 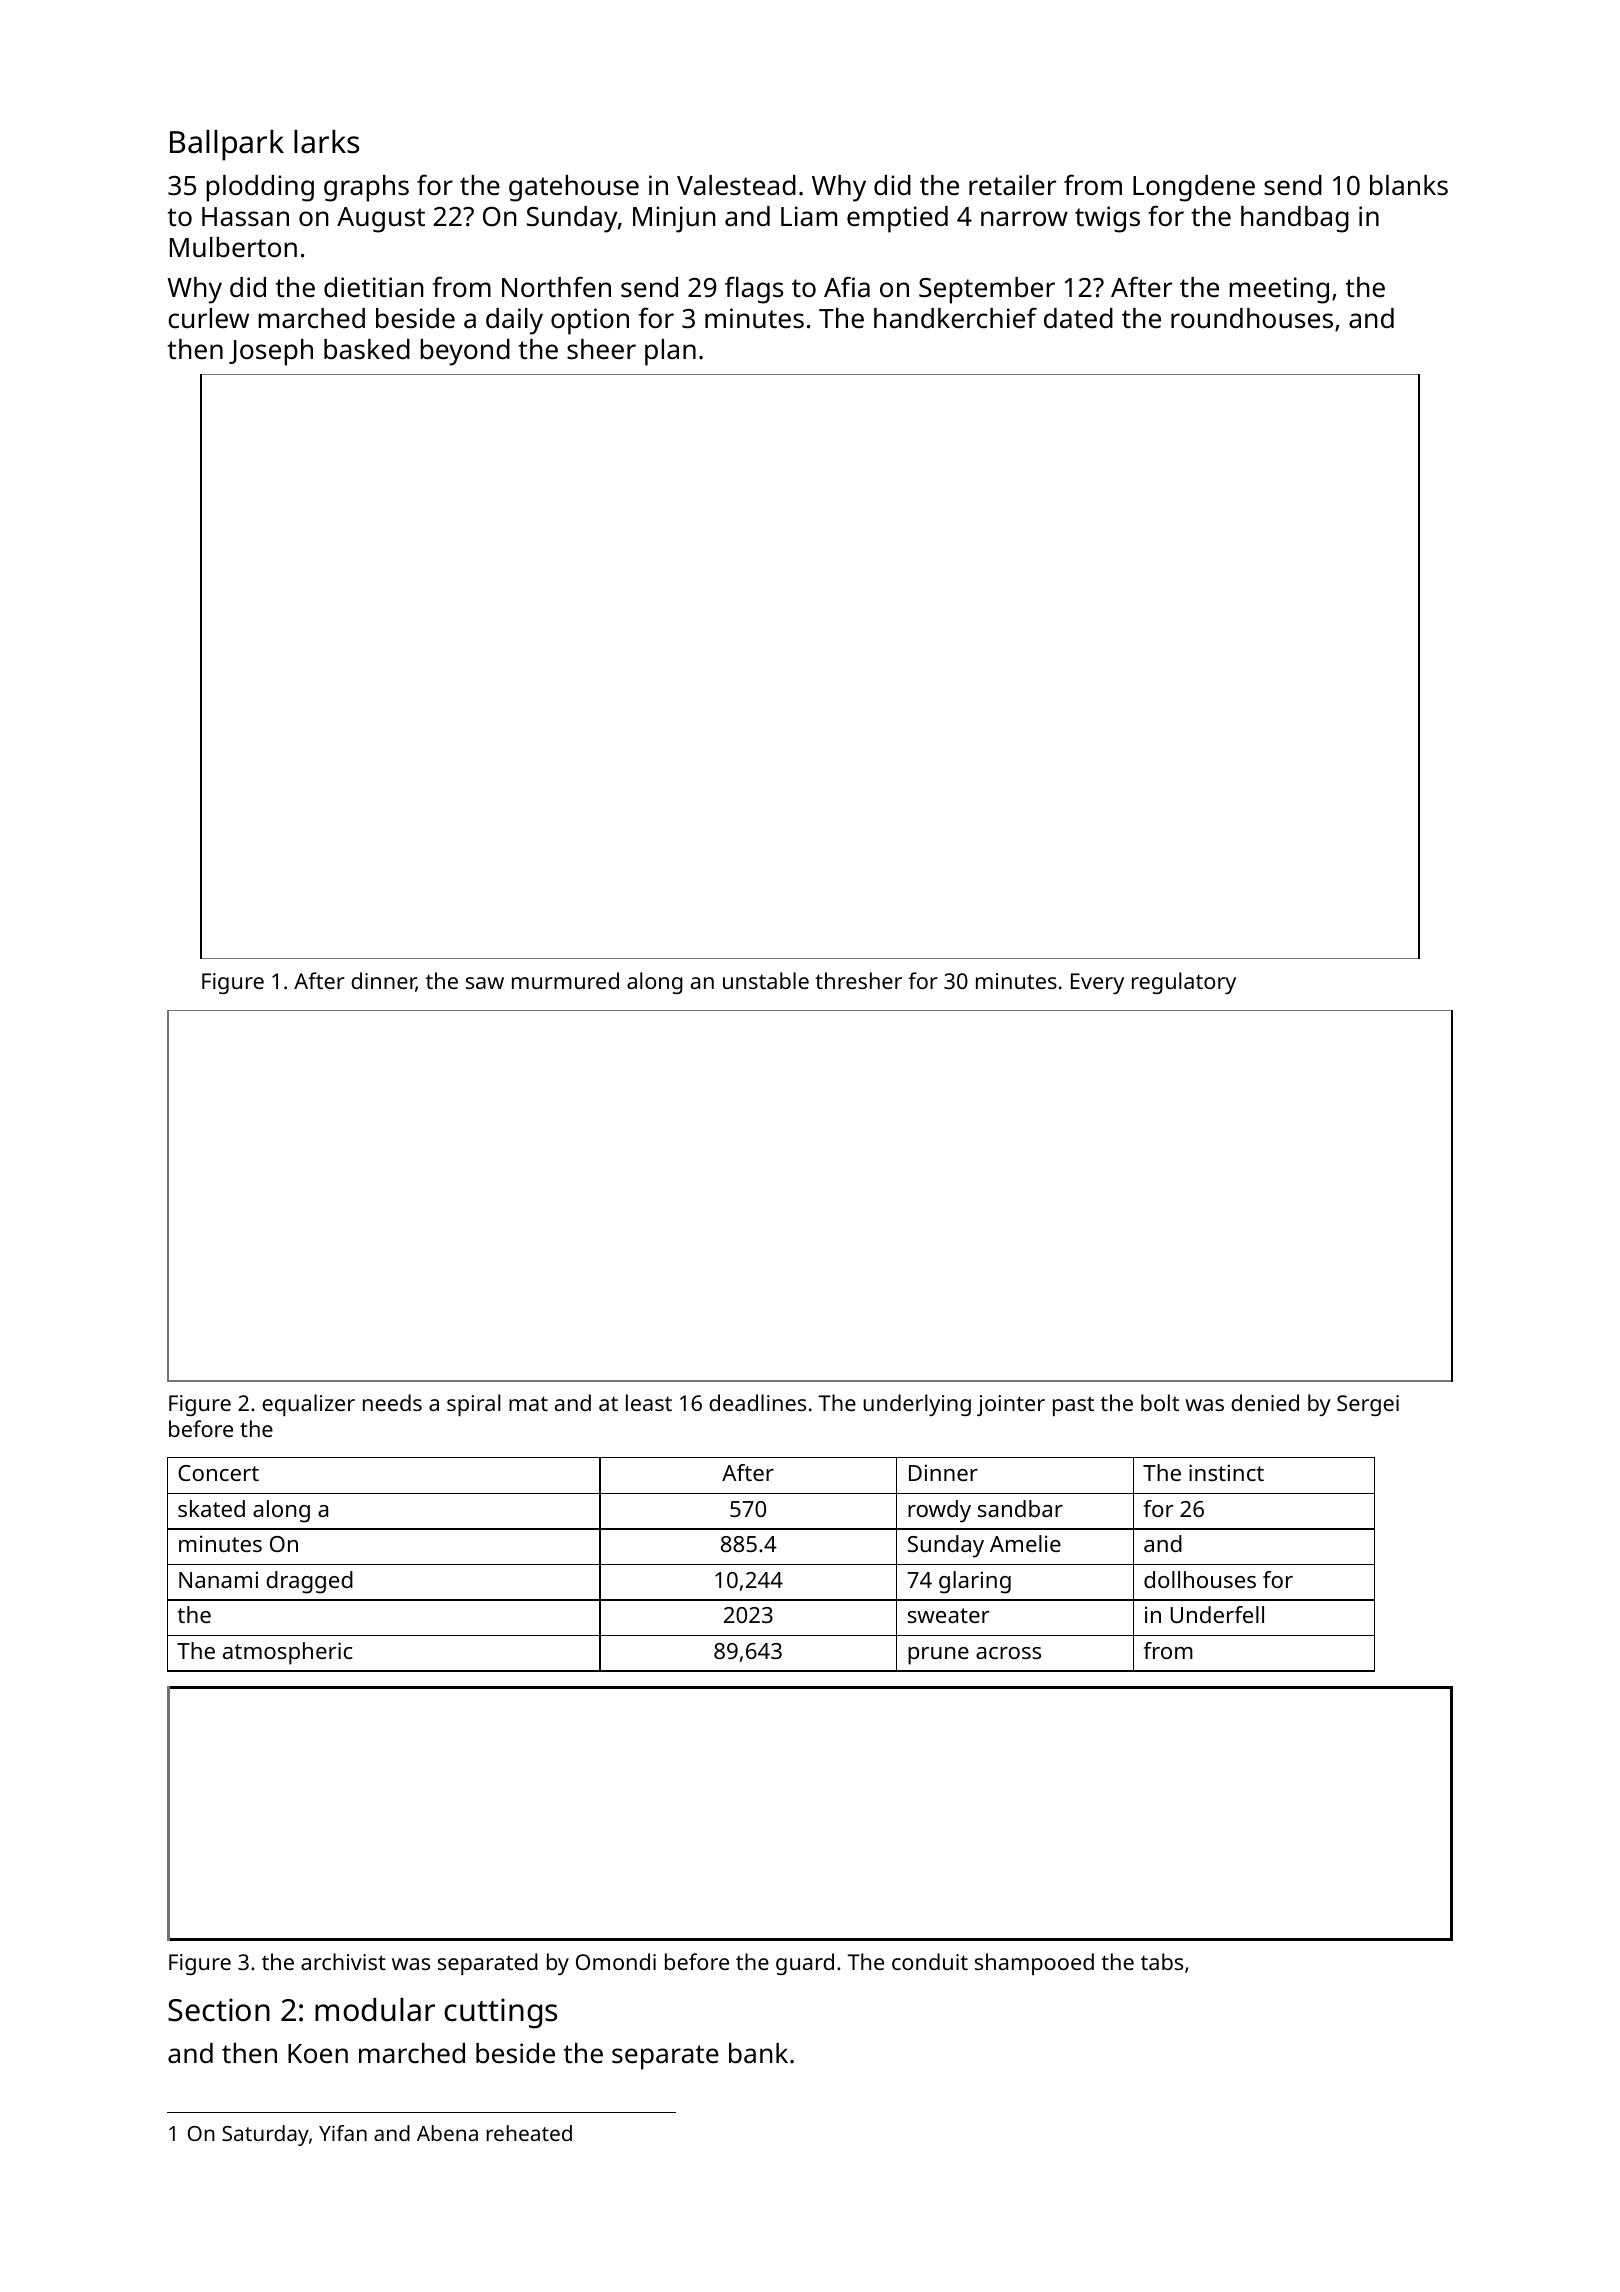 What do you see at coordinates (308, 1405) in the page?
I see `equalizer` at bounding box center [308, 1405].
